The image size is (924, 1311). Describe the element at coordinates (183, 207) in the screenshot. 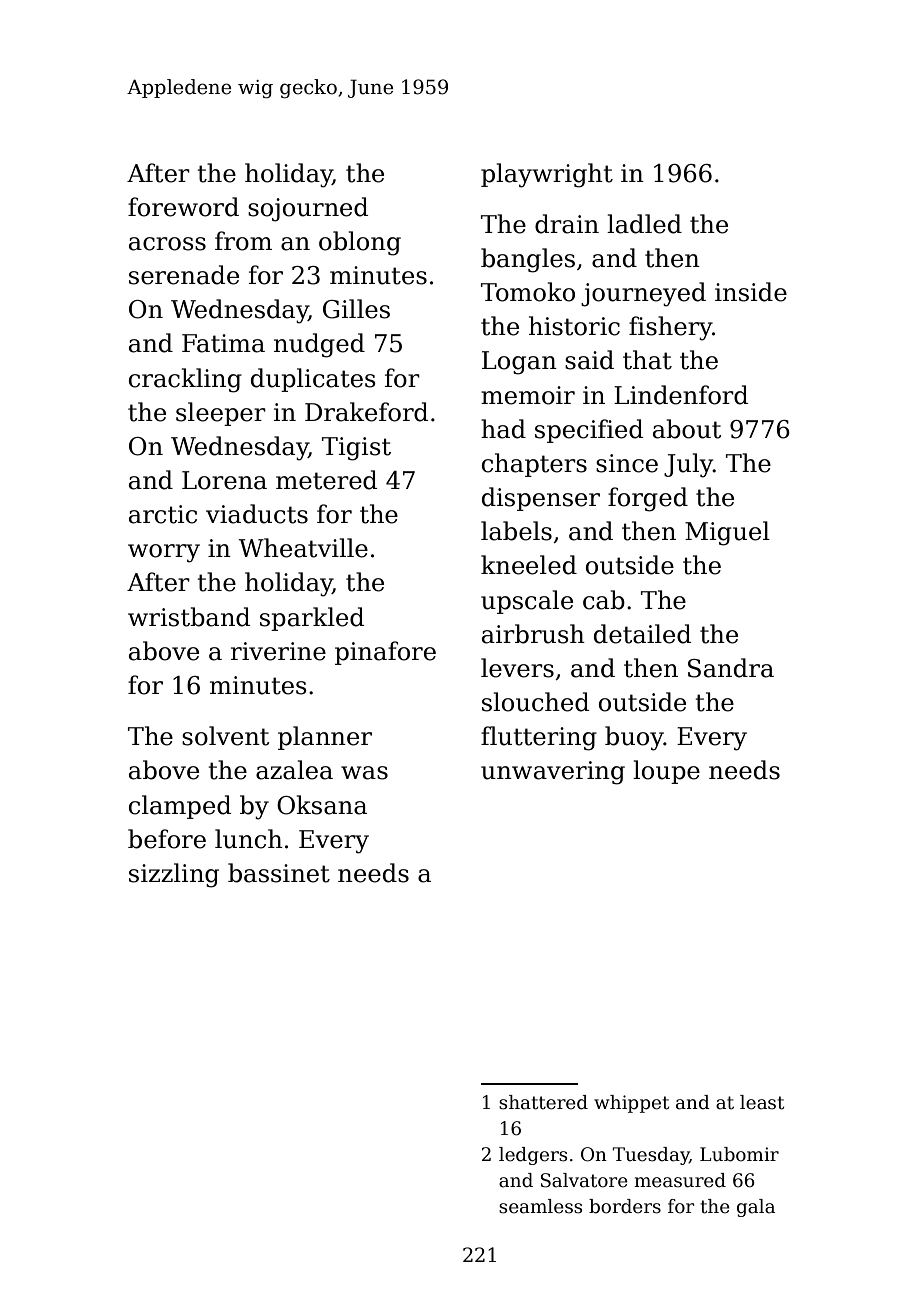

I see `foreword` at that location.
